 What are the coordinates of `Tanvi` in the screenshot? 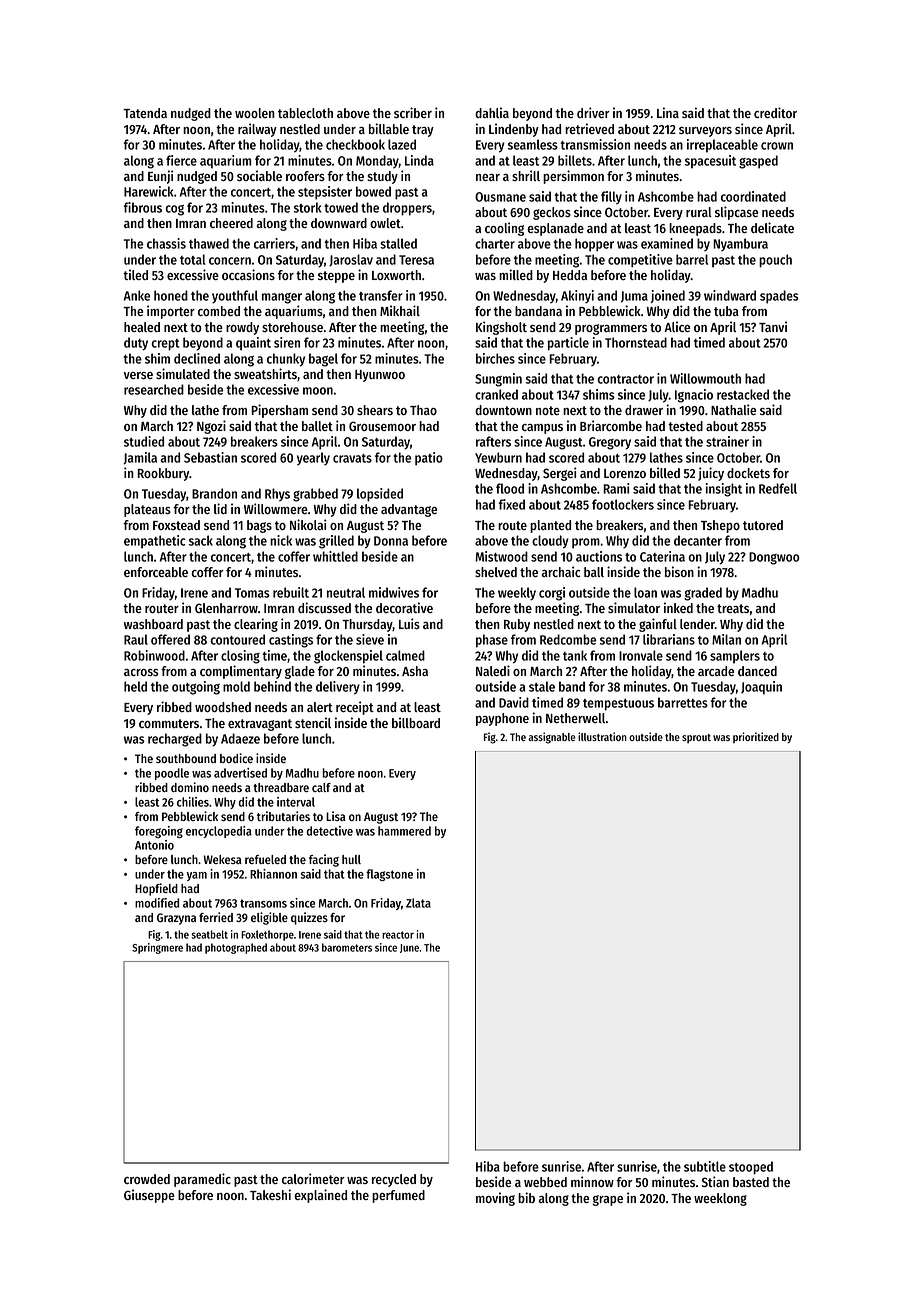 It's located at (773, 326).
